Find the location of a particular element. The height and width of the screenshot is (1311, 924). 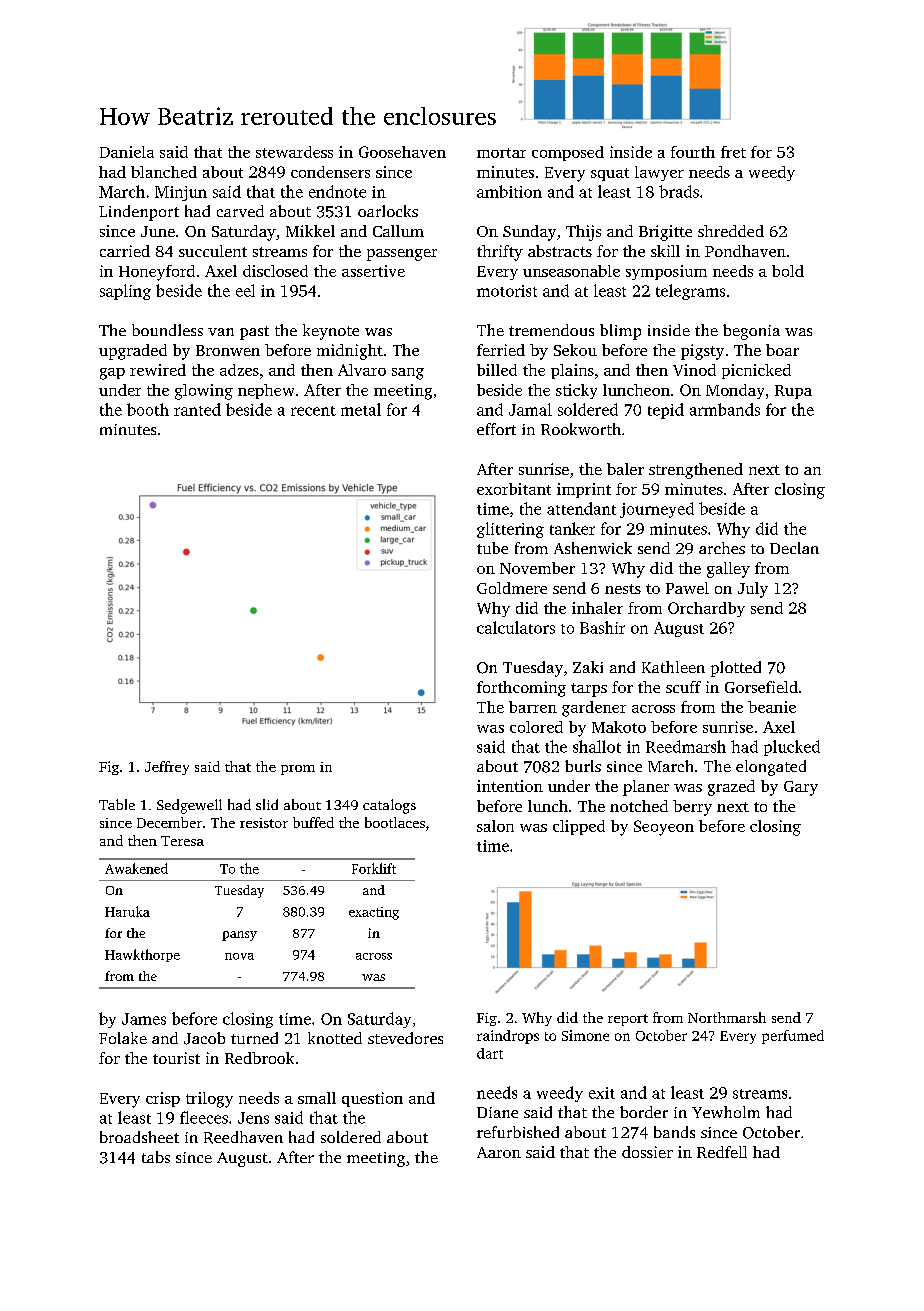

Haruka is located at coordinates (127, 911).
